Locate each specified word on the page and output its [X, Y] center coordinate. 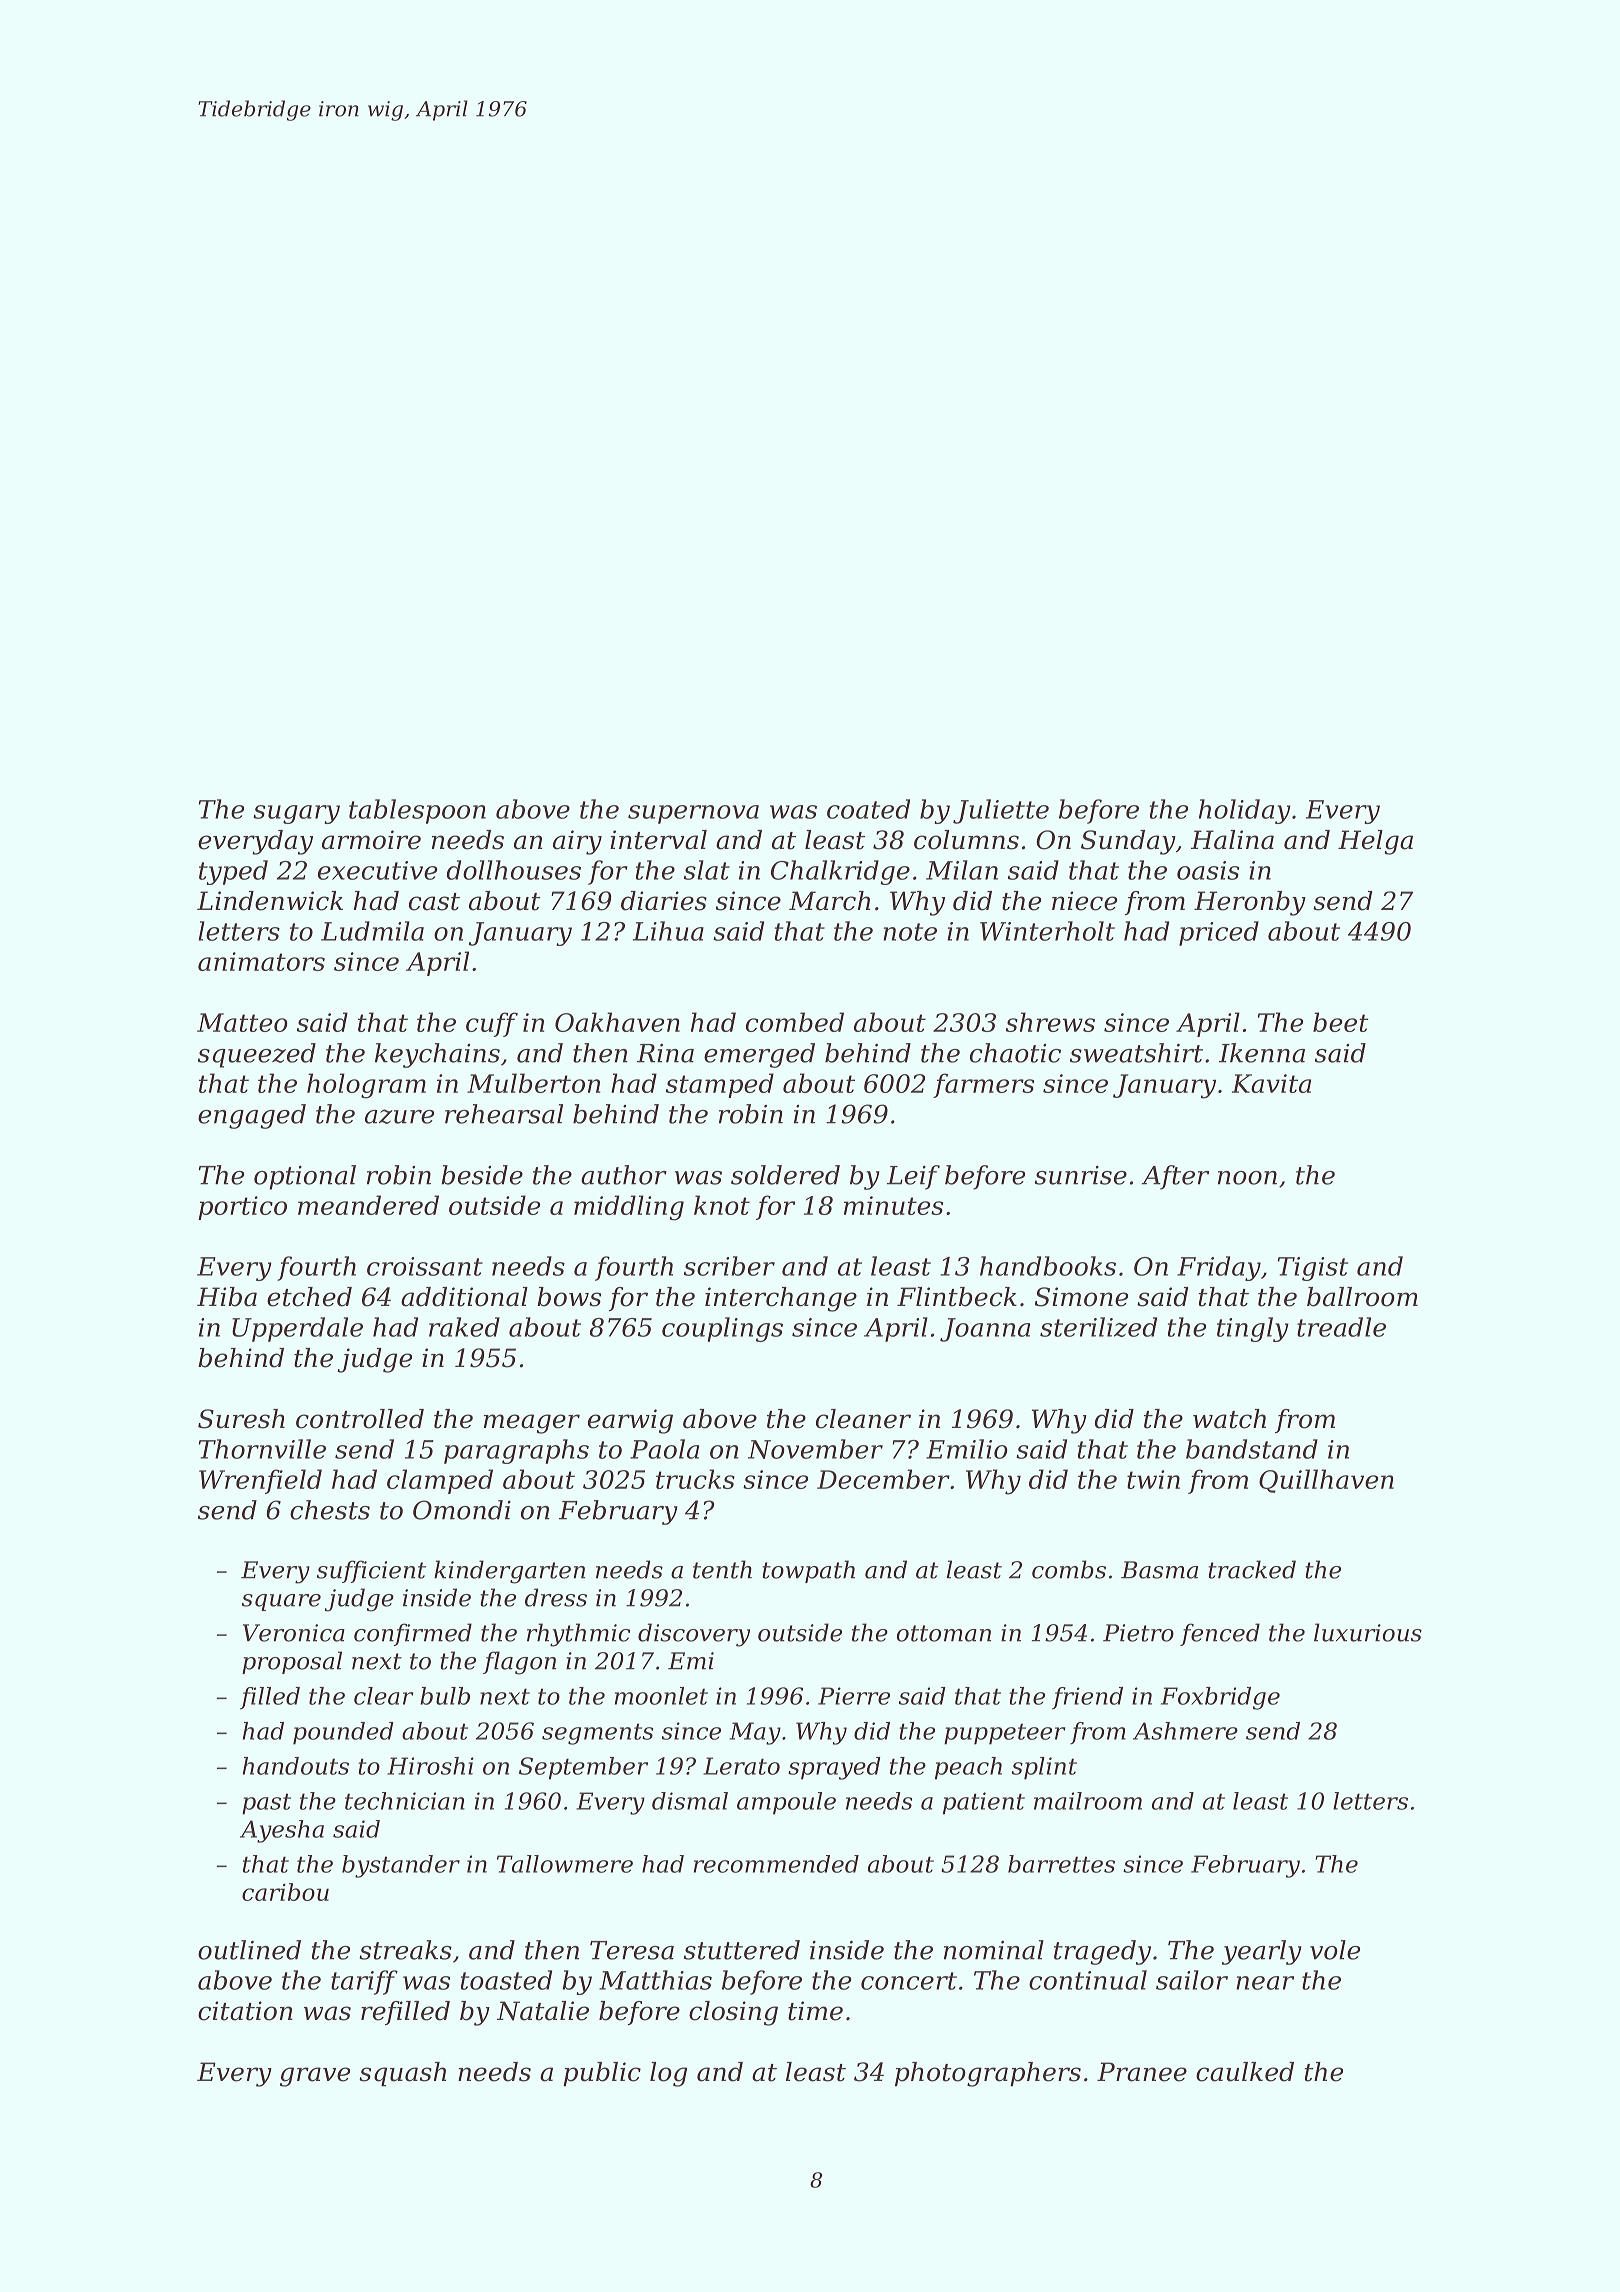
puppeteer [1005, 1734]
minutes [893, 1205]
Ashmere [1185, 1731]
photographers [988, 2074]
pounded [343, 1733]
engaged [252, 1116]
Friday [1219, 1268]
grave [315, 2077]
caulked [1245, 2072]
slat [707, 870]
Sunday [1128, 842]
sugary [296, 814]
